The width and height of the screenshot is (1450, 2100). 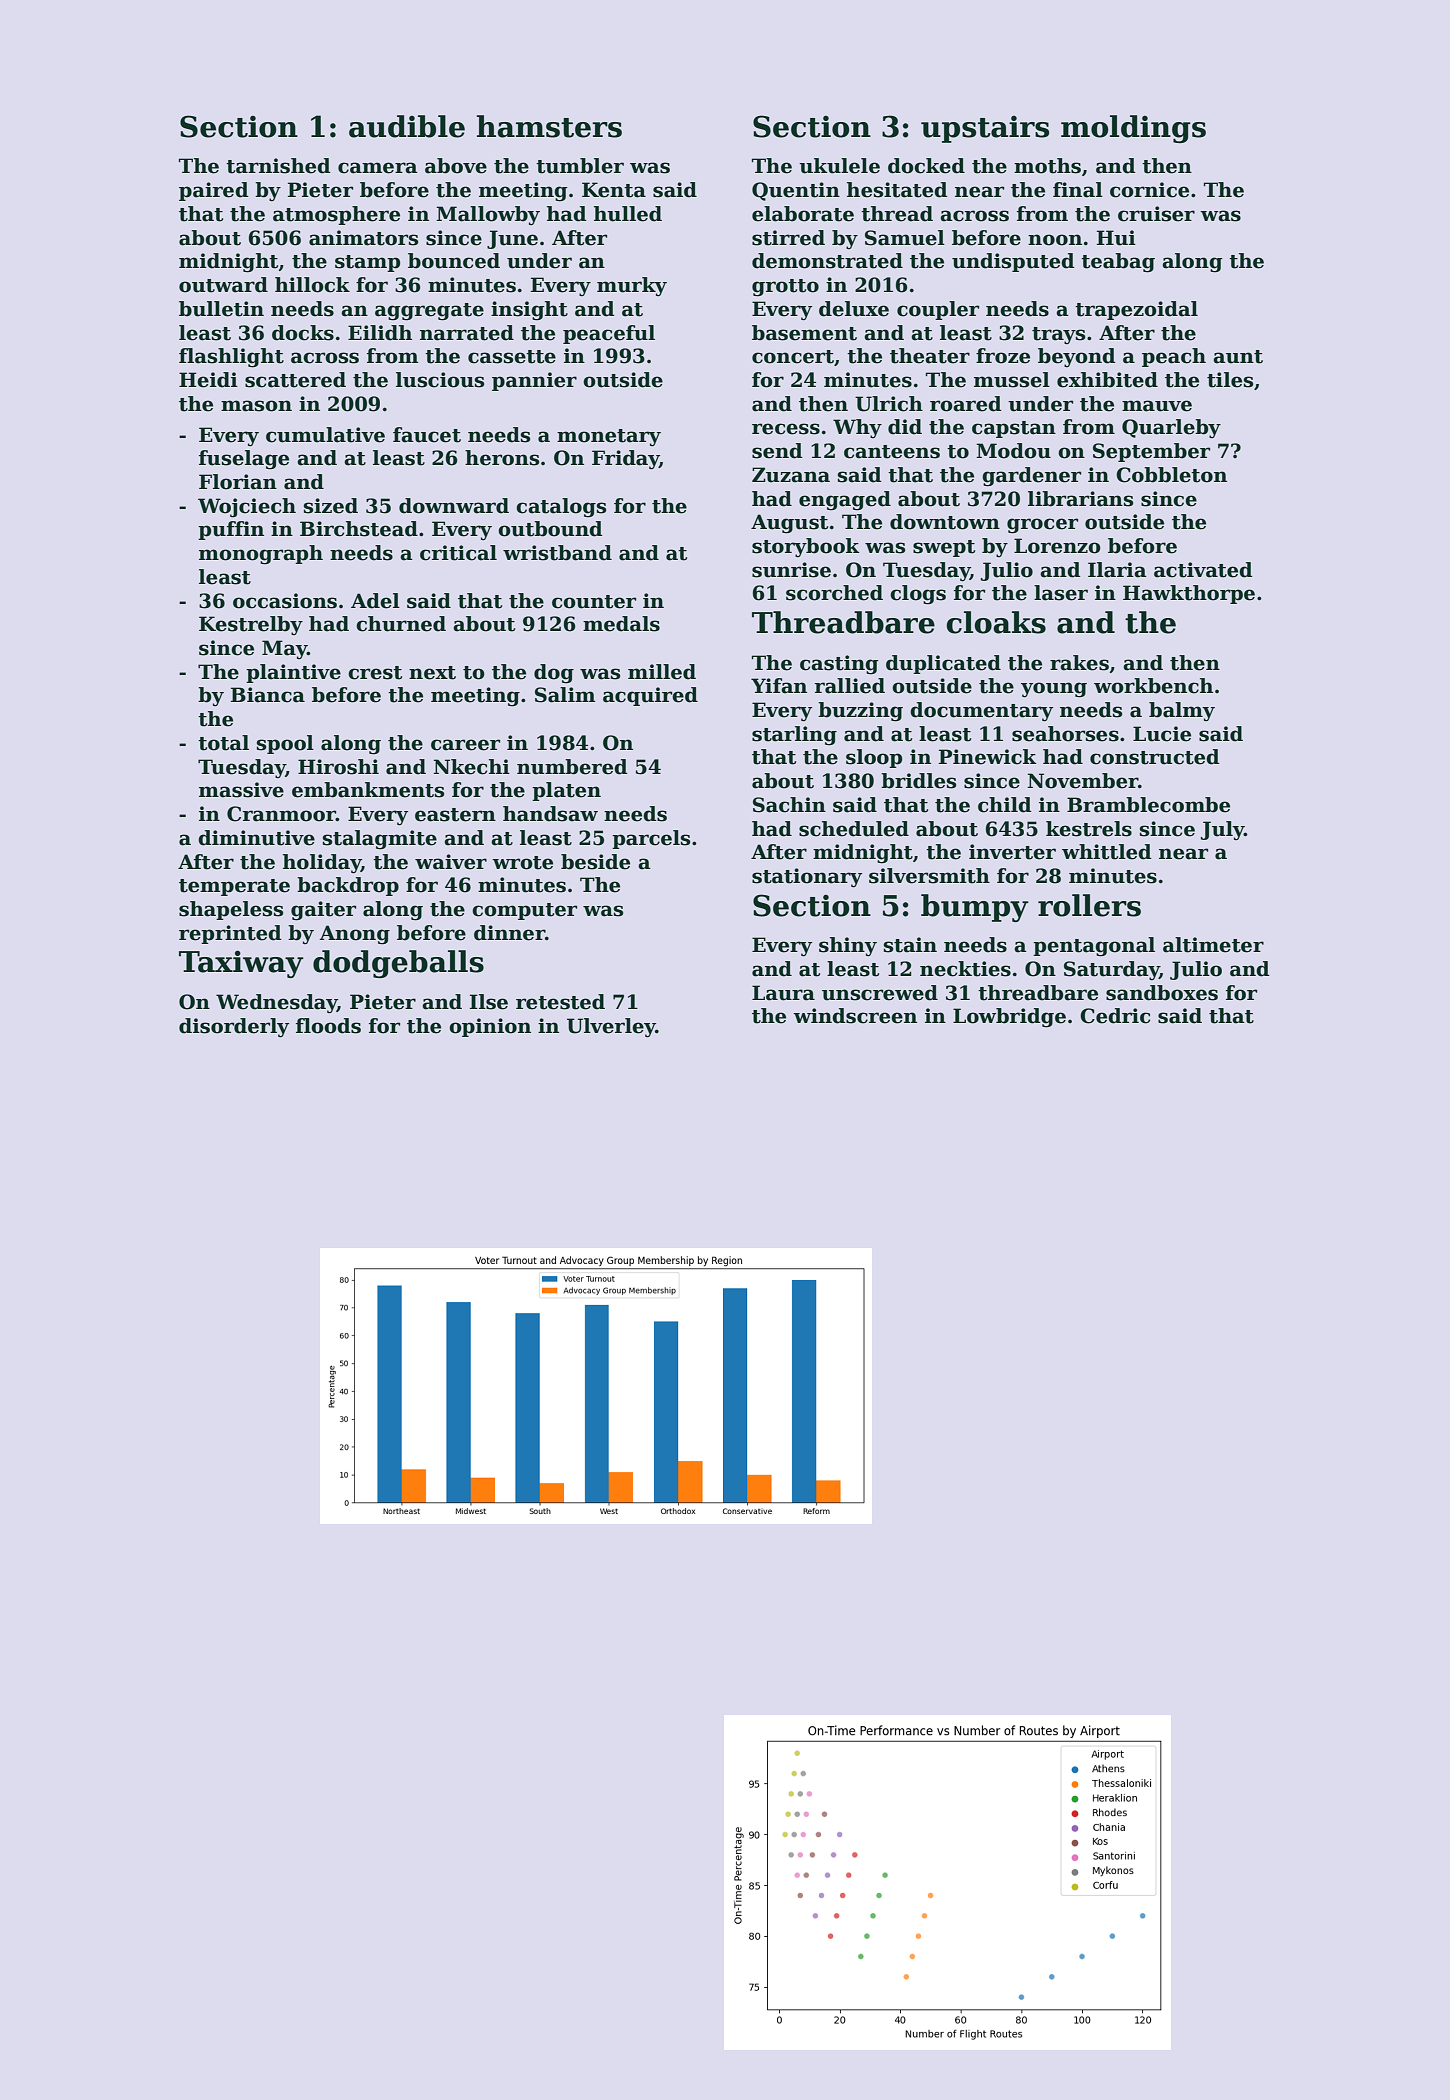 I want to click on basement, so click(x=804, y=333).
